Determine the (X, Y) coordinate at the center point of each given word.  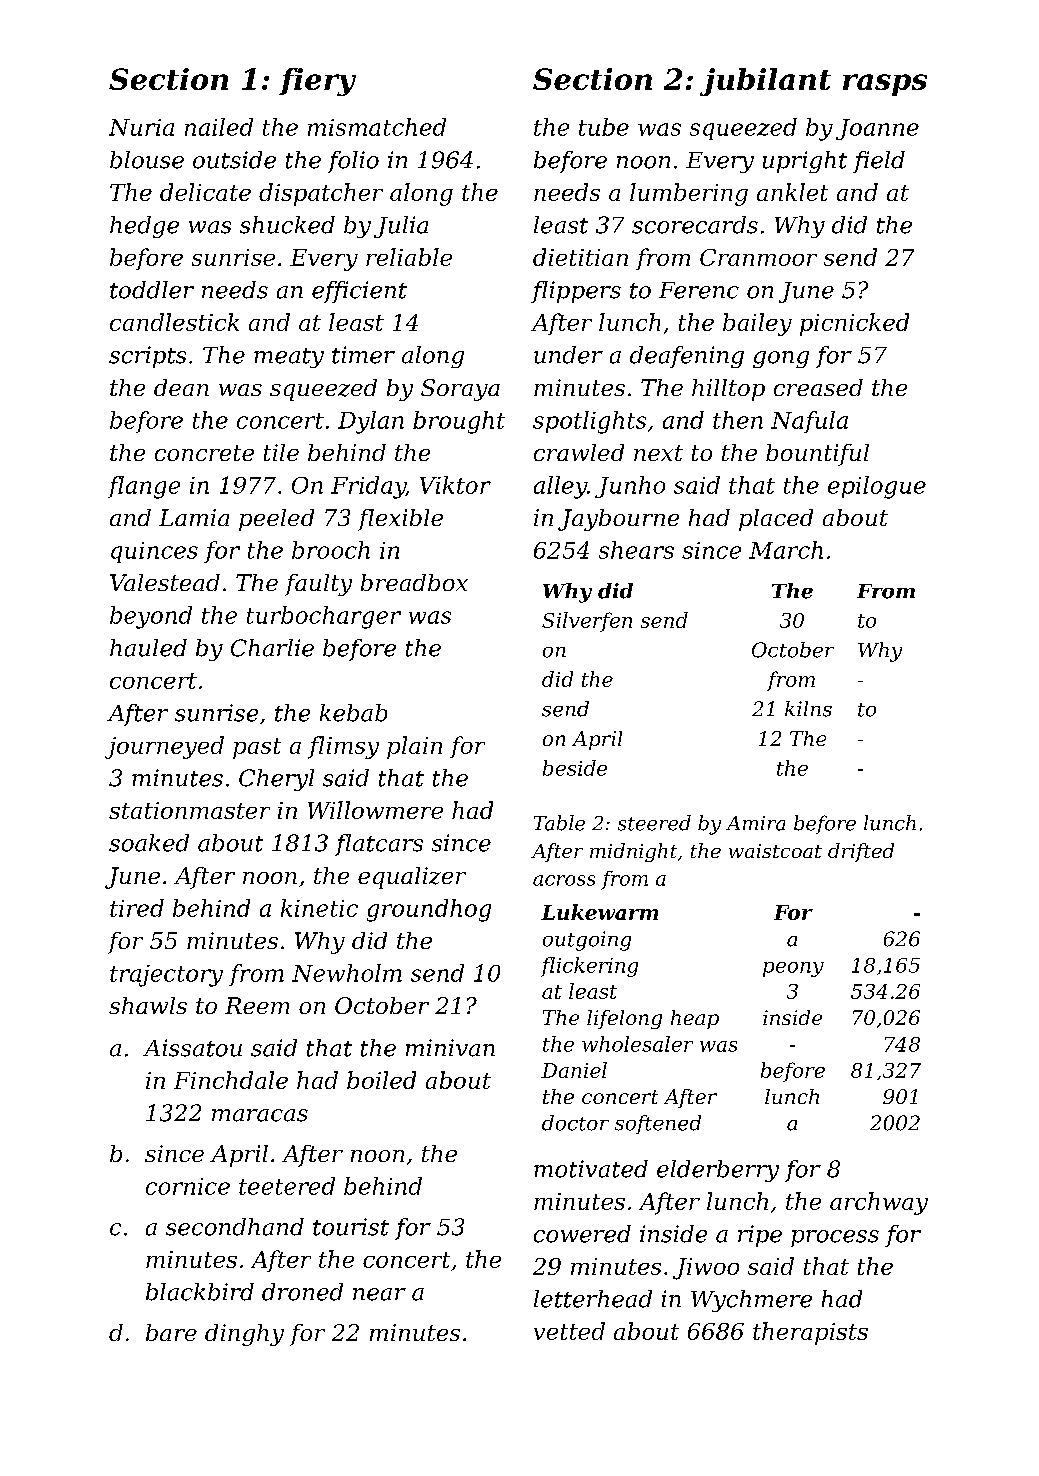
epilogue (877, 487)
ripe (760, 1236)
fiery (317, 82)
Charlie (272, 648)
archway (879, 1203)
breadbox (414, 582)
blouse (147, 160)
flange (144, 487)
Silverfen (587, 622)
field (879, 162)
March (786, 550)
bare (171, 1332)
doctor (575, 1123)
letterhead (593, 1299)
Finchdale (231, 1080)
